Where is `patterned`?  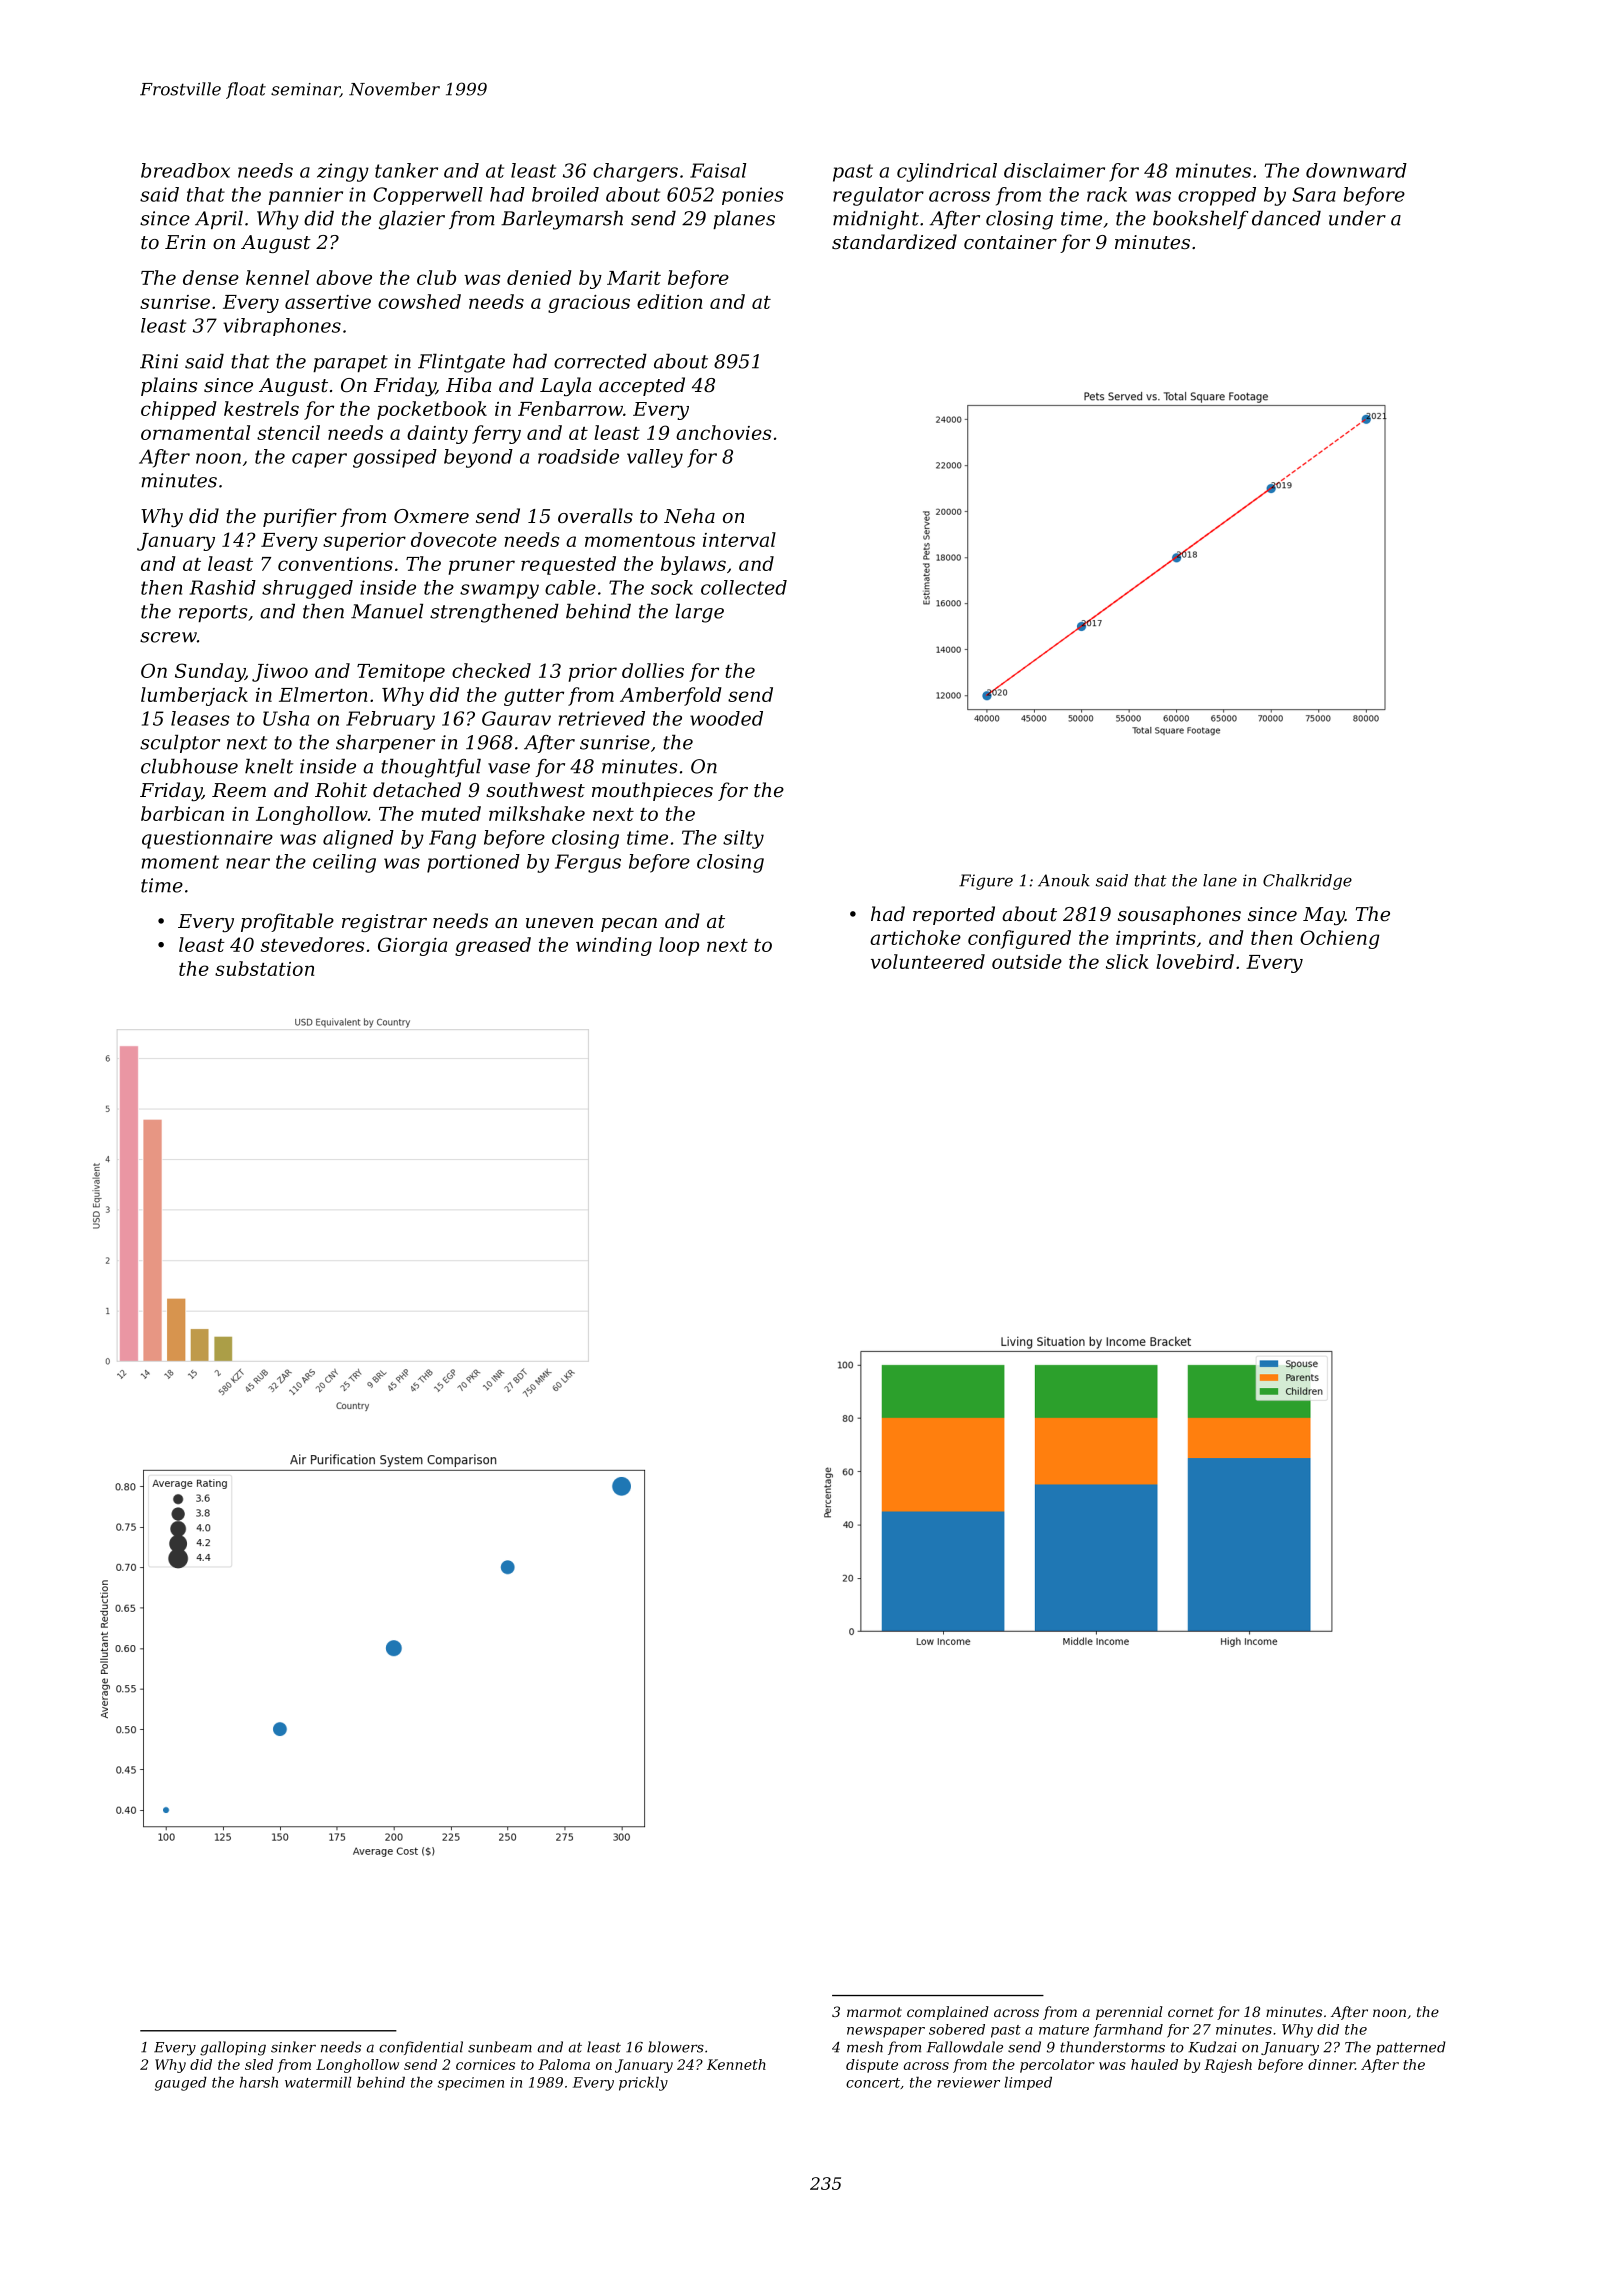
patterned is located at coordinates (1411, 2048).
